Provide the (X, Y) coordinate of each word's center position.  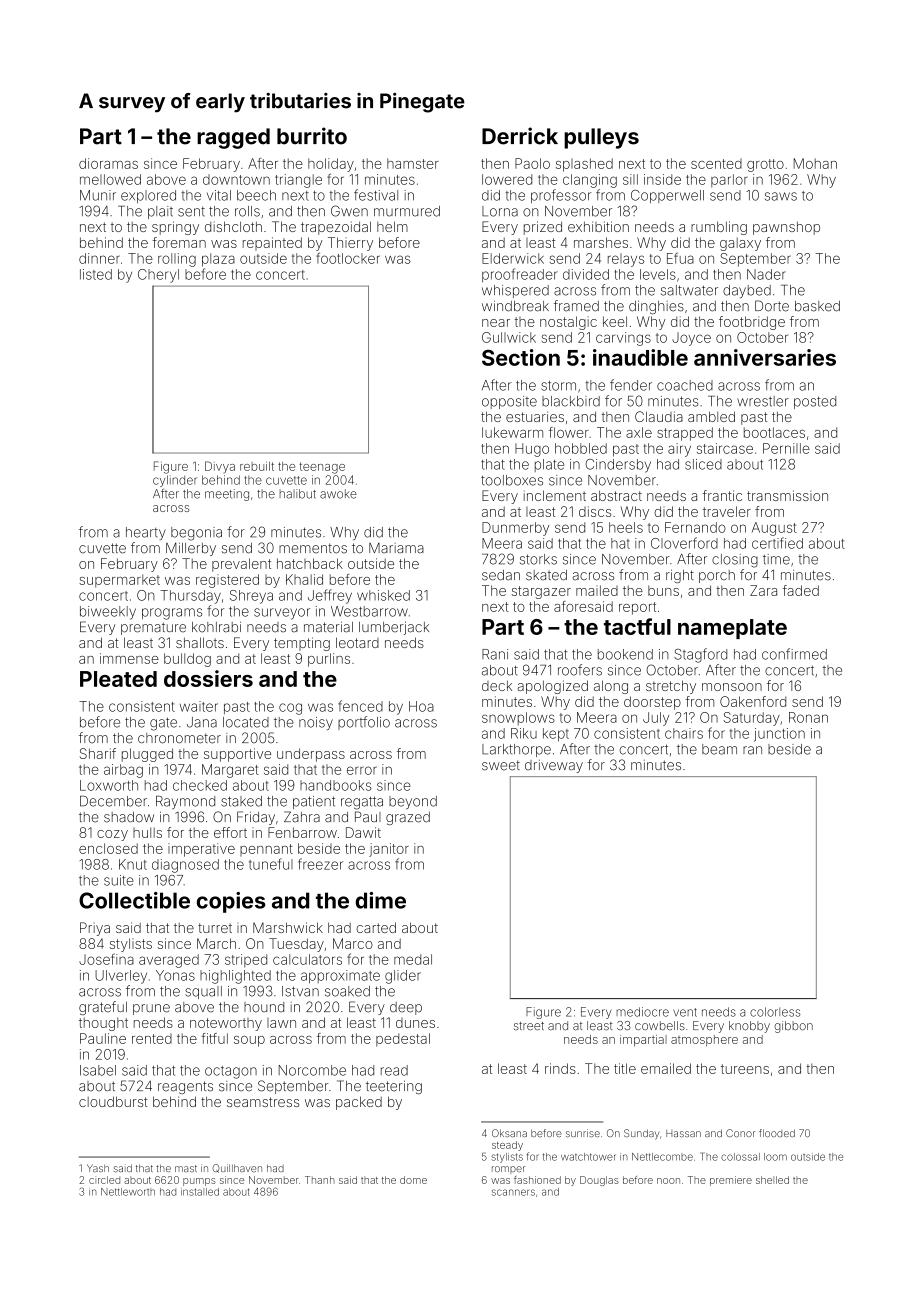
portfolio (364, 723)
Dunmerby (515, 529)
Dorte (772, 306)
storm (558, 386)
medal (413, 959)
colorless (775, 1012)
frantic (722, 495)
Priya (95, 929)
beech (256, 195)
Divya (220, 467)
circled (104, 1180)
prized (543, 228)
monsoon (732, 687)
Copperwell (667, 196)
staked (241, 801)
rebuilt (257, 466)
